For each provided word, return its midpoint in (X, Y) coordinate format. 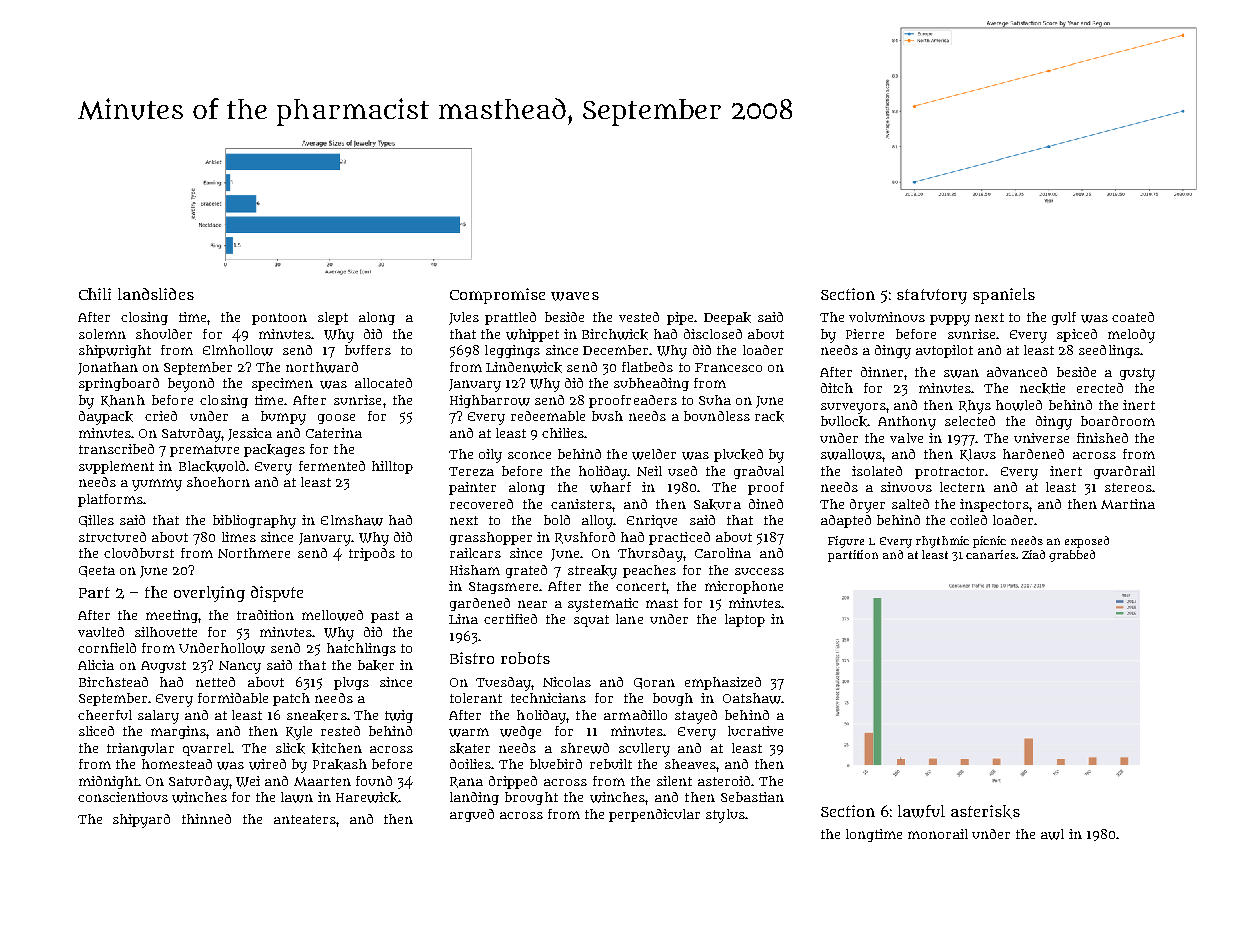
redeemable (548, 416)
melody (1131, 336)
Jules (464, 318)
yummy (157, 485)
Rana (466, 782)
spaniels (1004, 296)
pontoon (279, 319)
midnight (108, 782)
